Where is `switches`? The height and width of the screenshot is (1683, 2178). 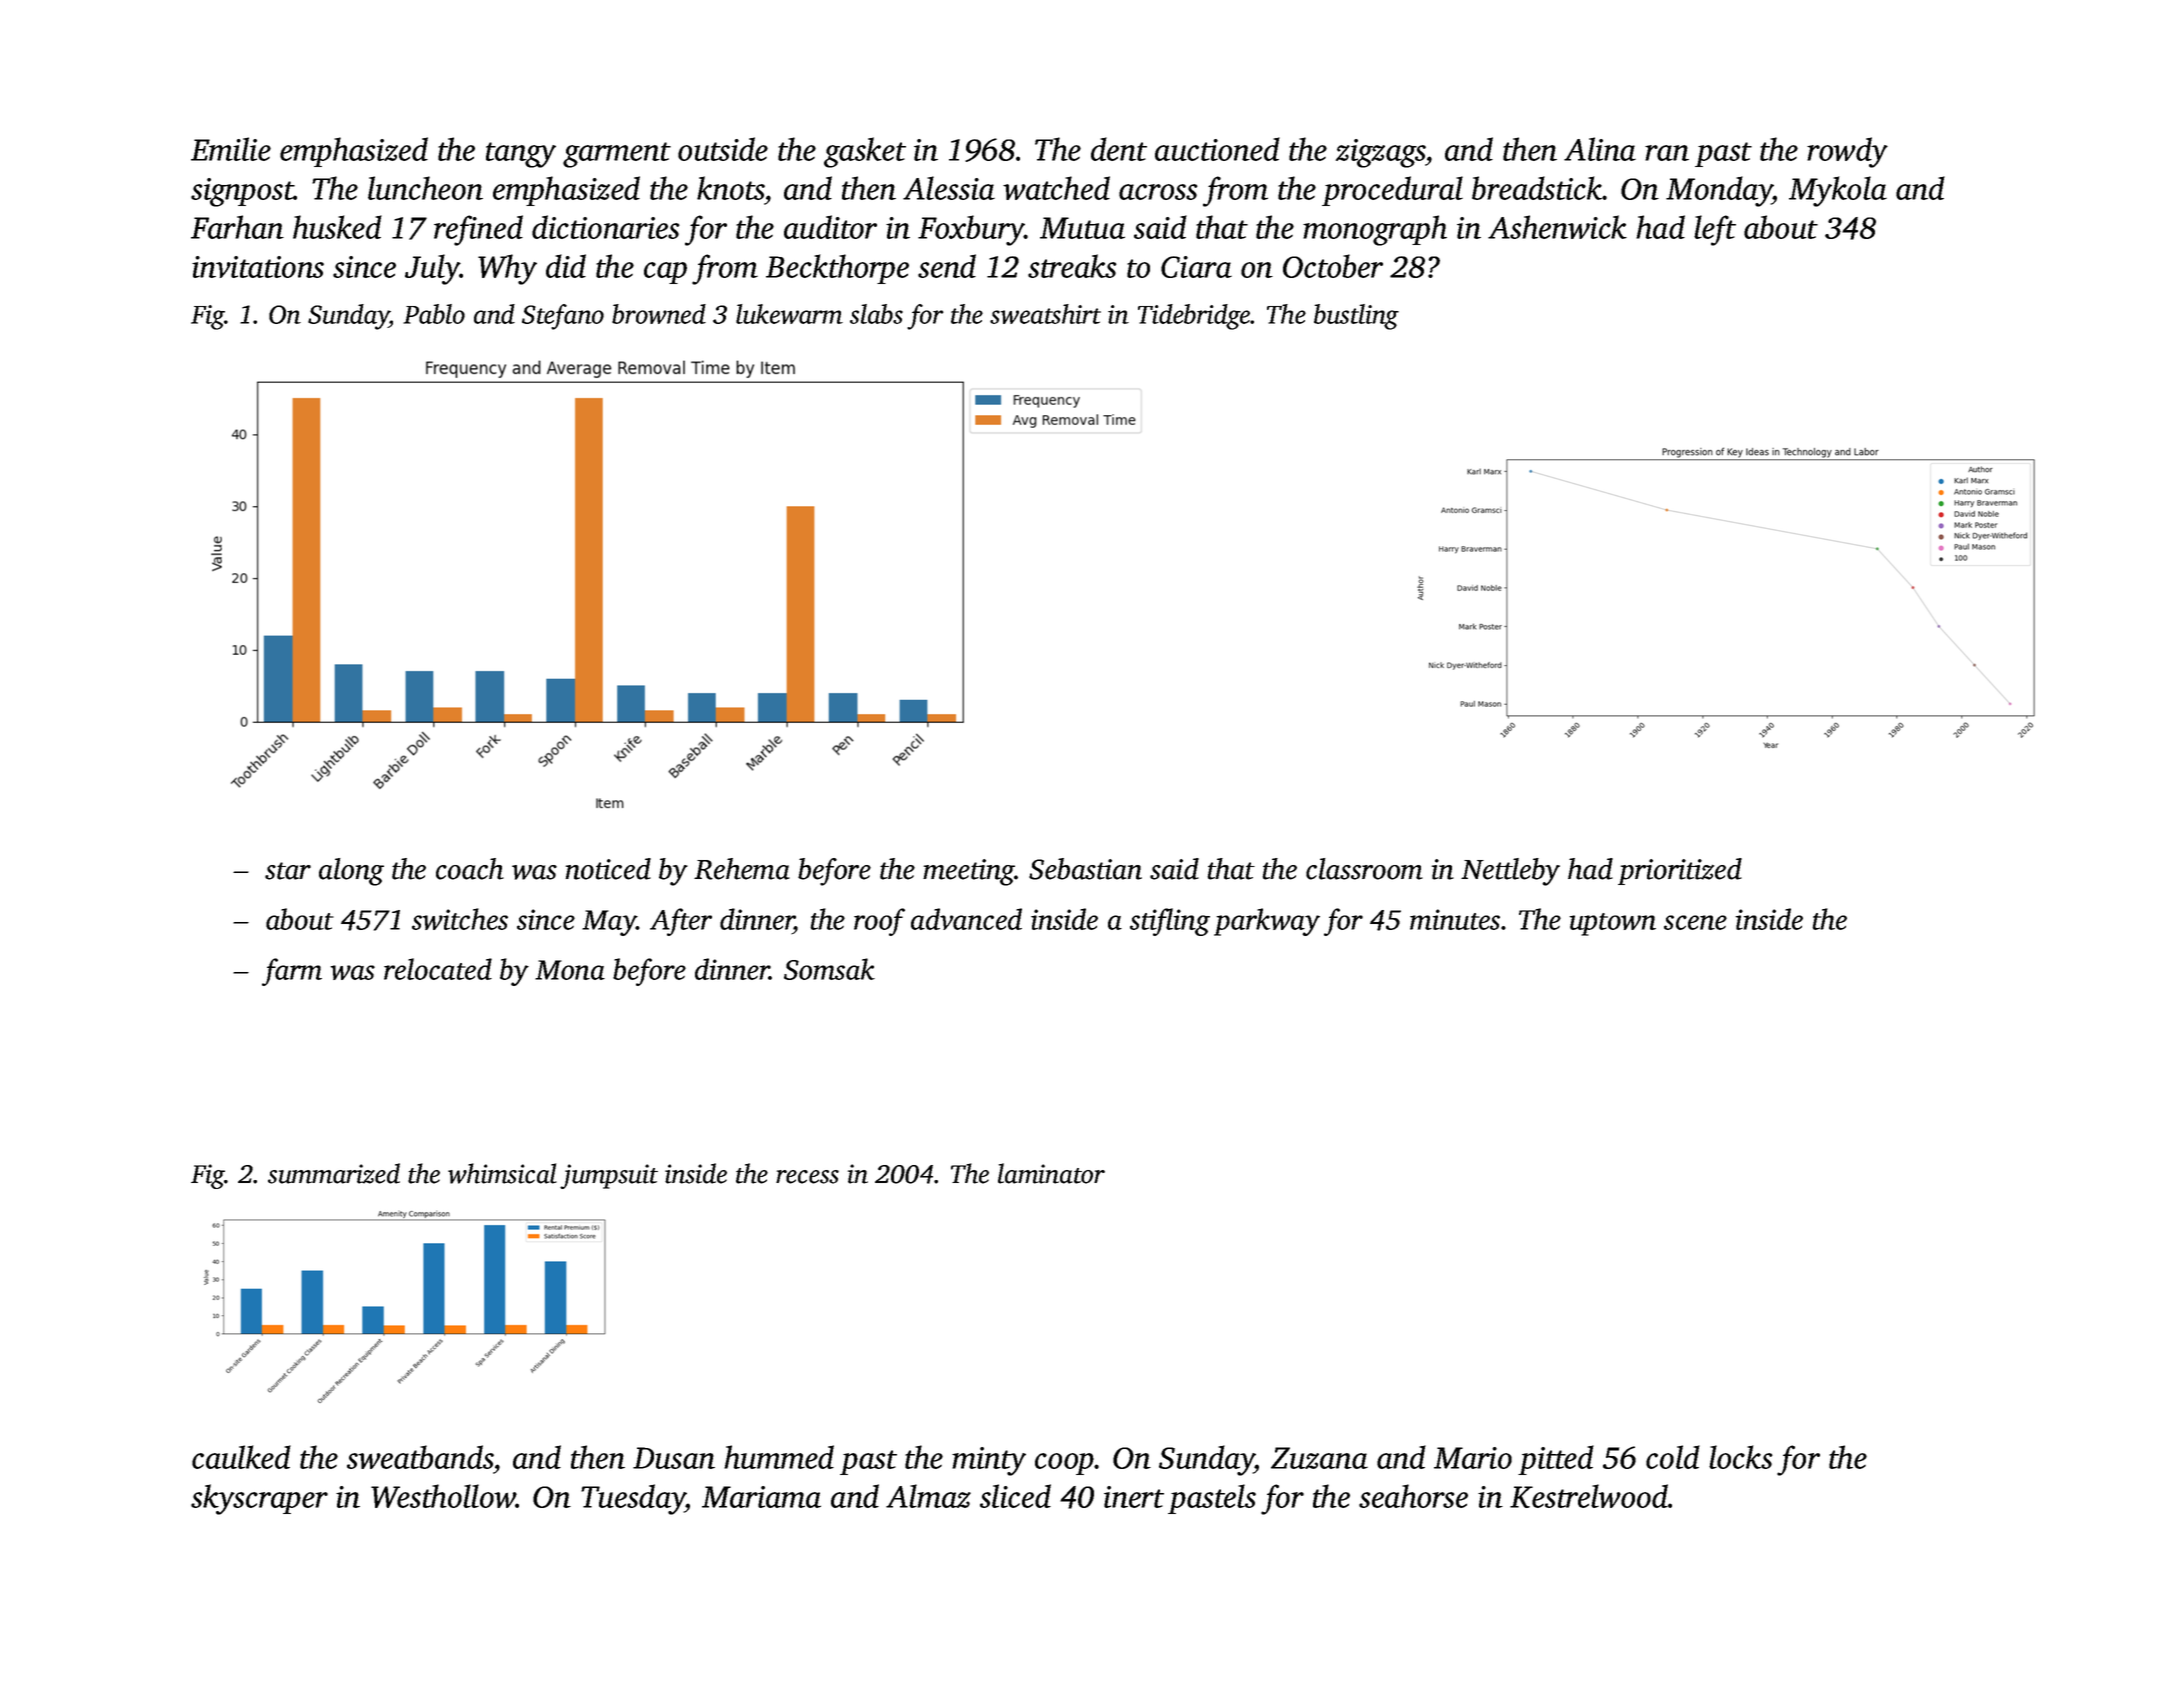
switches is located at coordinates (460, 919).
